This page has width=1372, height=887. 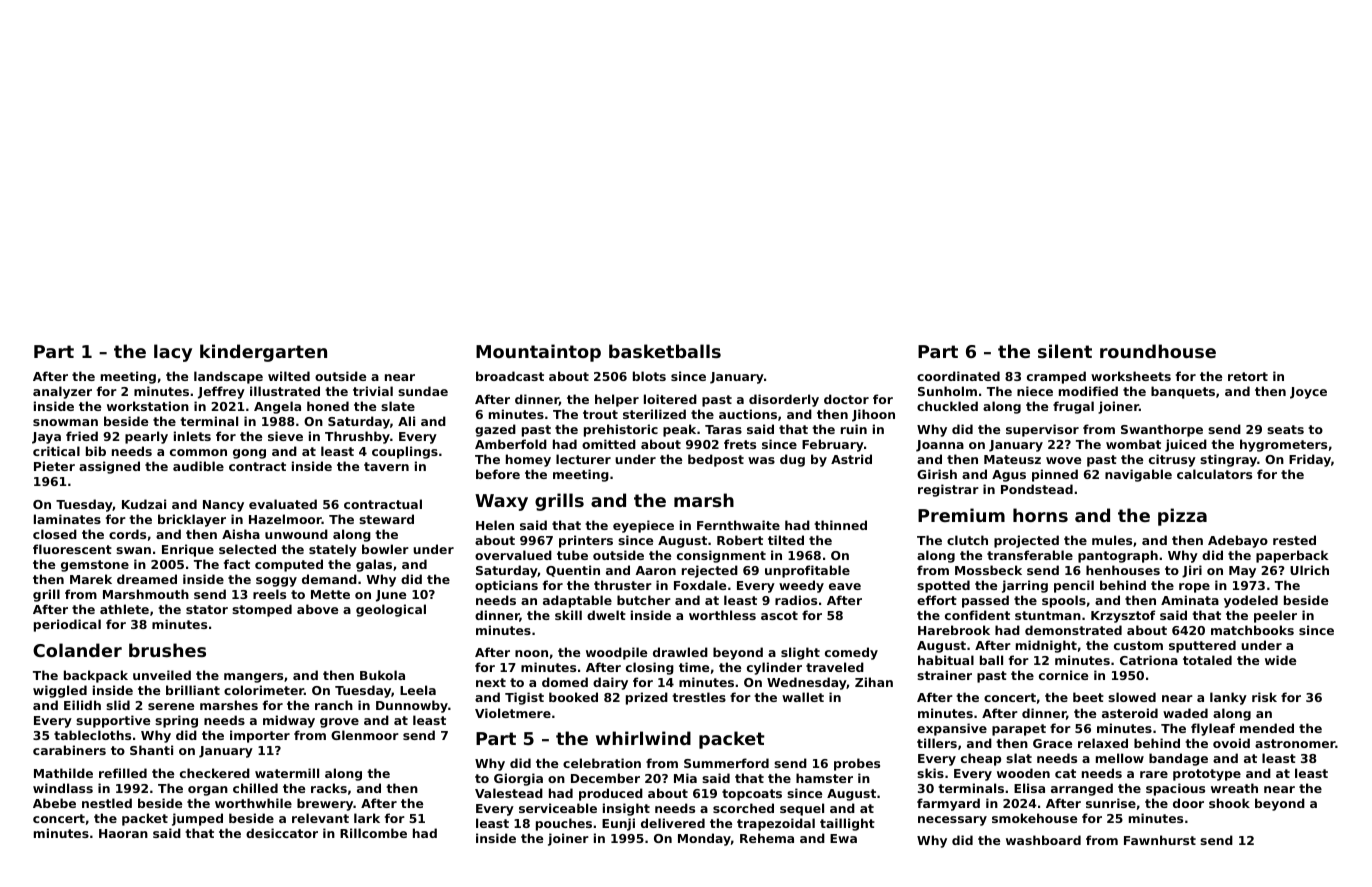 What do you see at coordinates (330, 594) in the page?
I see `Mette` at bounding box center [330, 594].
